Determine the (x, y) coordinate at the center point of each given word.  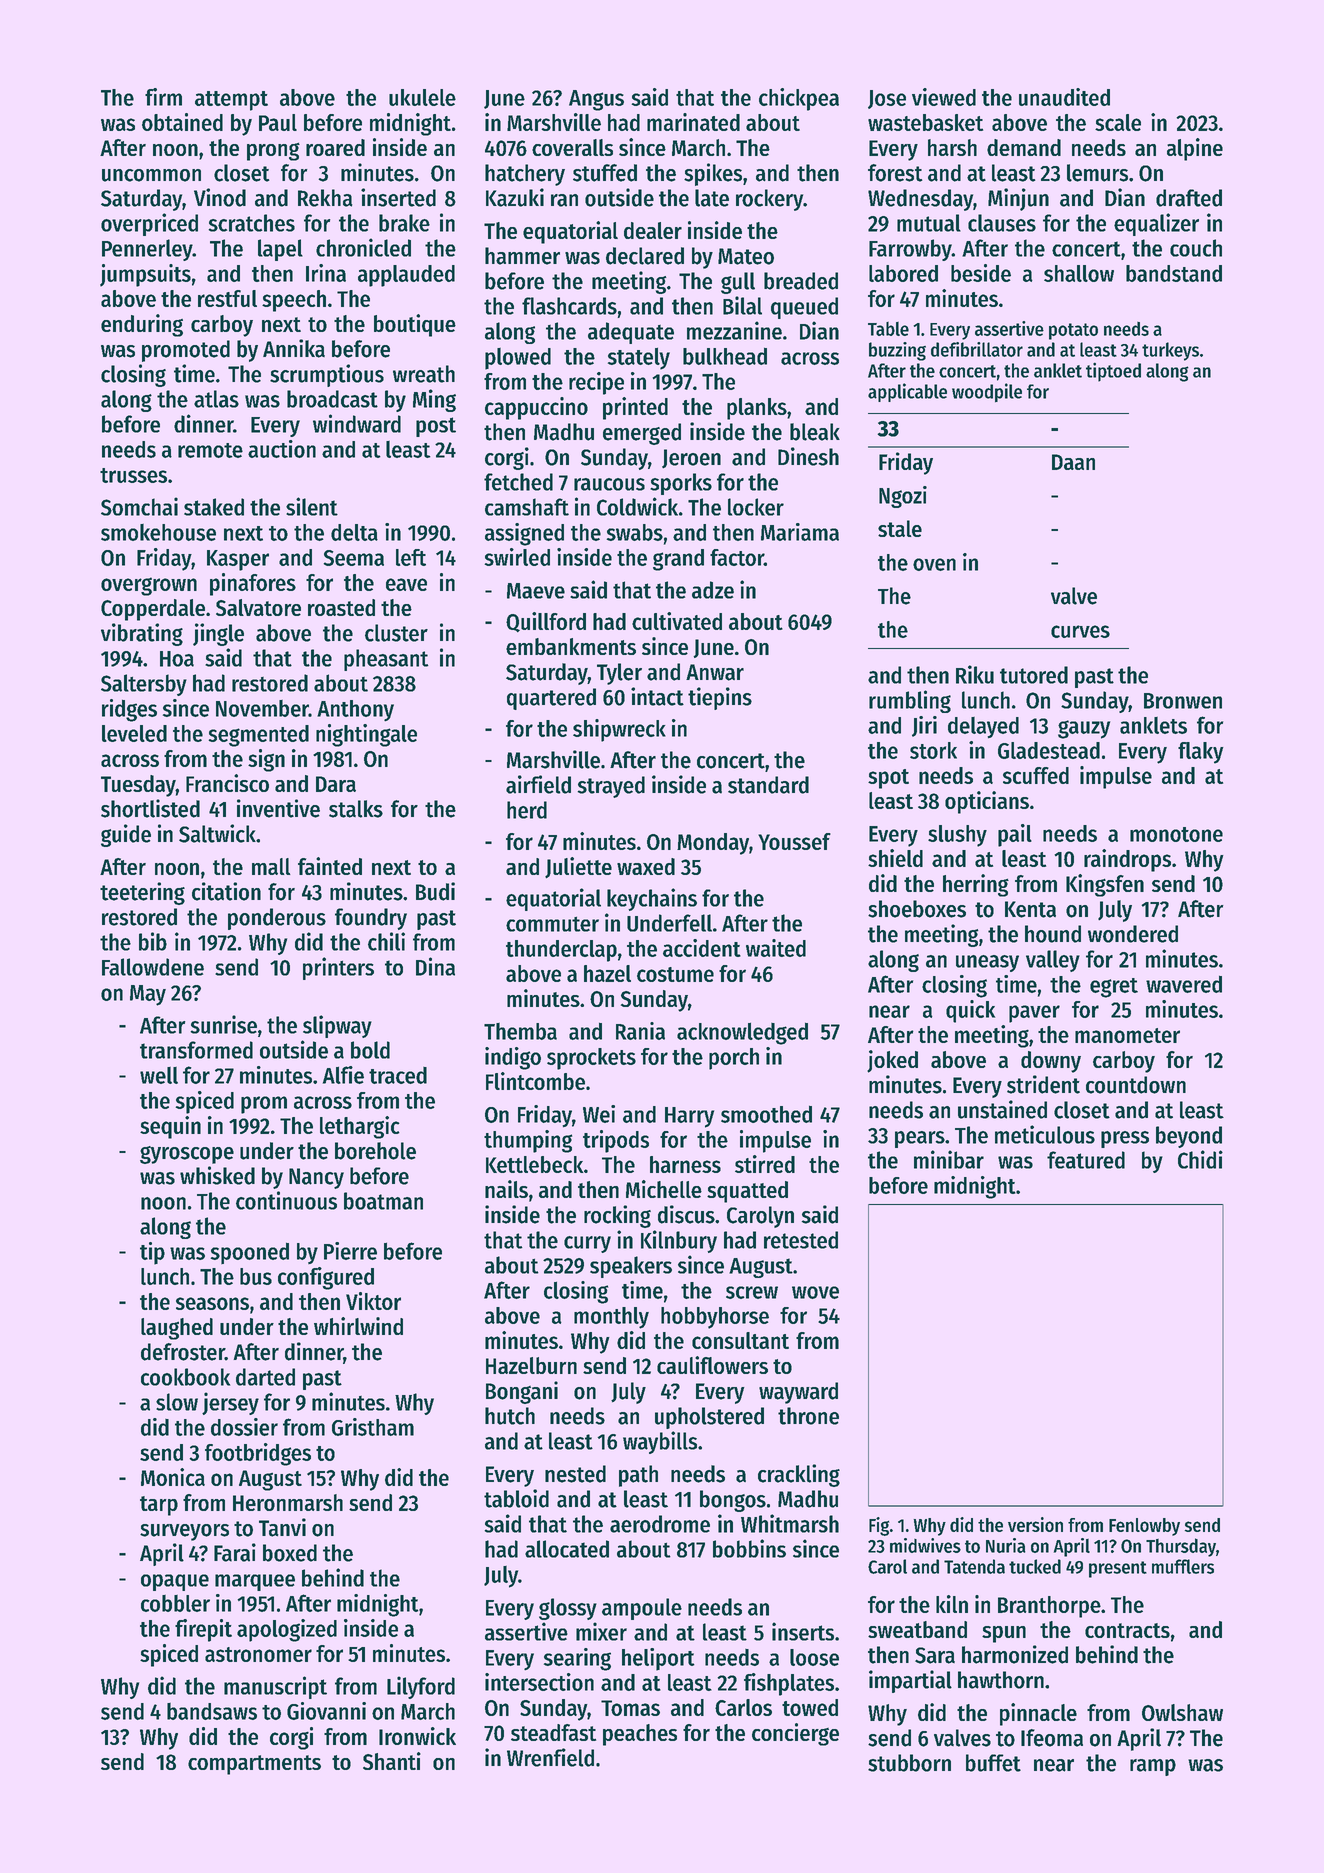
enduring (142, 325)
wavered (1184, 984)
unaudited (1064, 97)
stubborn (909, 1763)
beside (981, 273)
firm (163, 97)
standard (768, 785)
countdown (1136, 1085)
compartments (254, 1765)
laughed (177, 1329)
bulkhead (725, 356)
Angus (596, 100)
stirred (765, 1164)
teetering (142, 893)
